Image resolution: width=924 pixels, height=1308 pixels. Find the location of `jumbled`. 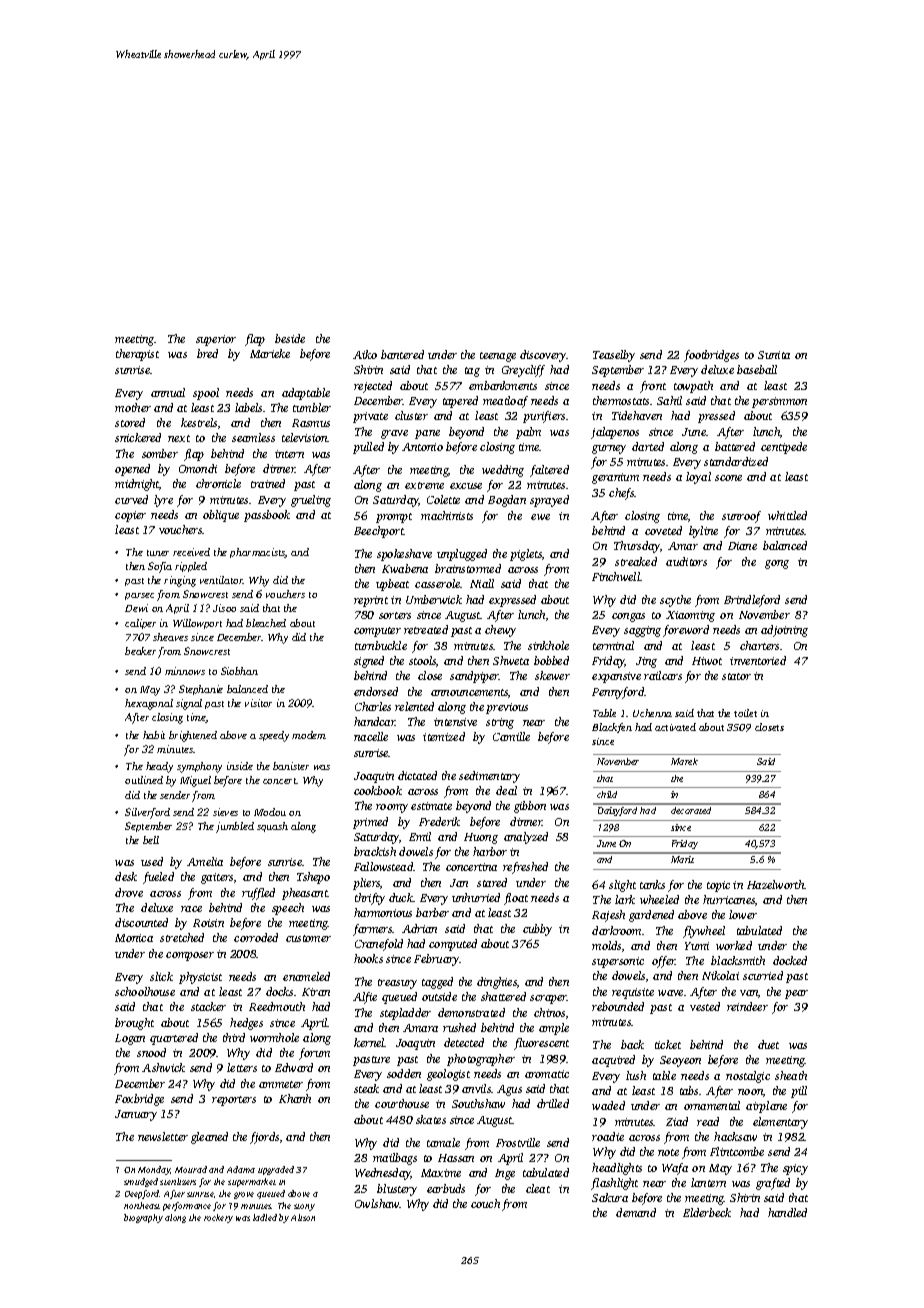

jumbled is located at coordinates (235, 827).
